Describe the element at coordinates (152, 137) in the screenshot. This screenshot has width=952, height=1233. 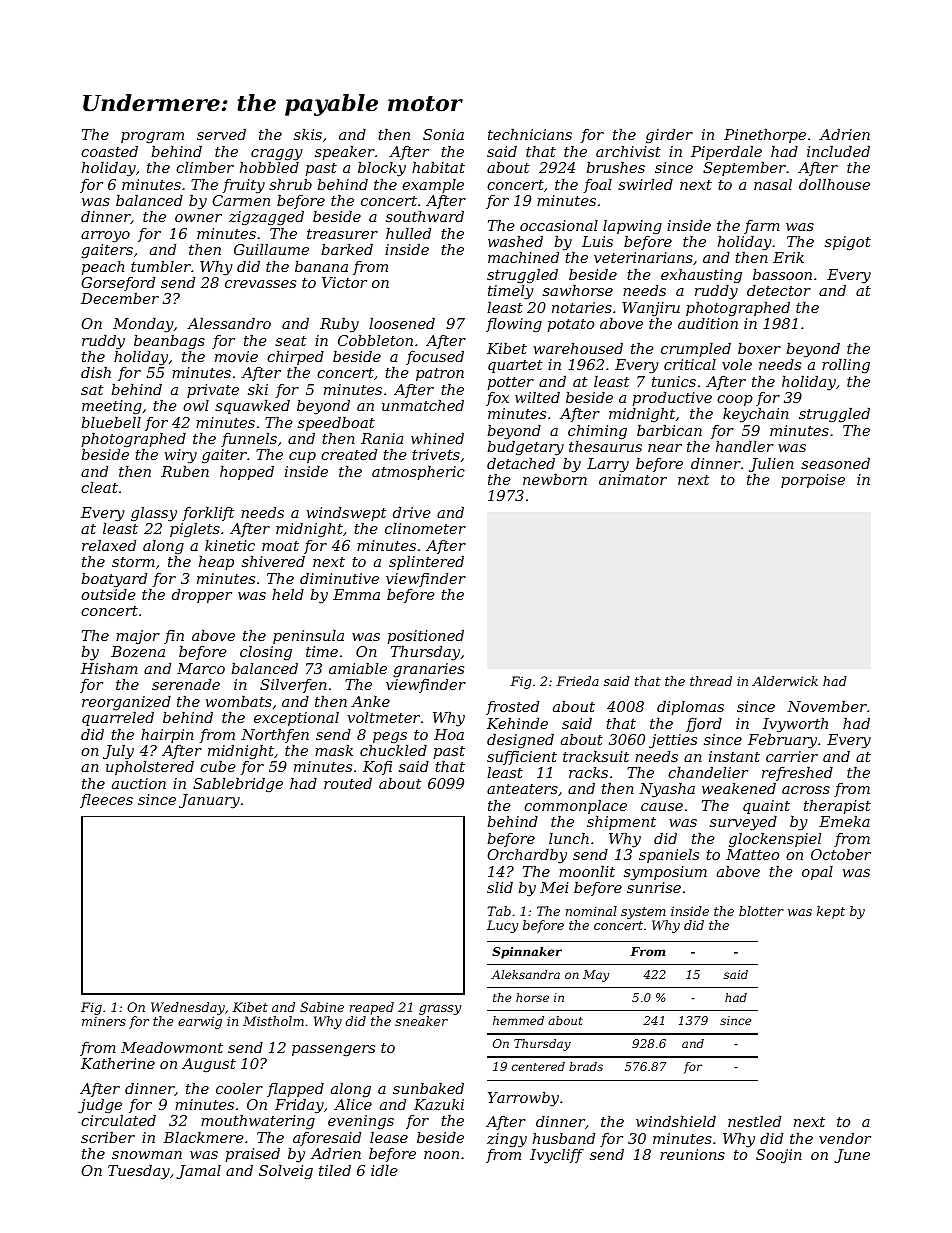
I see `program` at that location.
